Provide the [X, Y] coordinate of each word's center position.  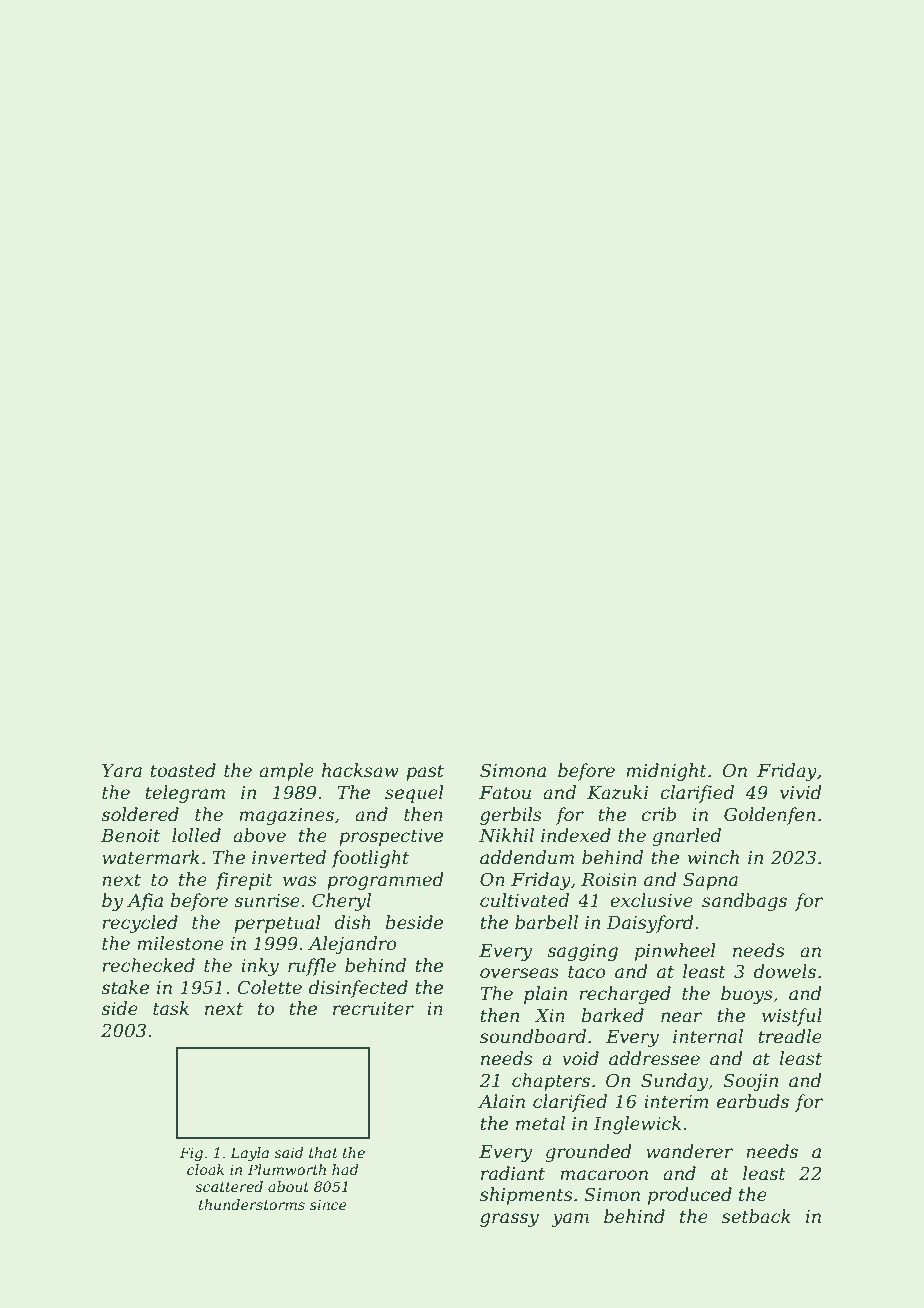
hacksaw [360, 770]
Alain [501, 1101]
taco [587, 972]
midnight [666, 772]
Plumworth [287, 1169]
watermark [151, 857]
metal [540, 1123]
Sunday [675, 1082]
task [171, 1008]
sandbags [744, 902]
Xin [550, 1015]
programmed [385, 881]
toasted [183, 770]
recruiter [373, 1009]
